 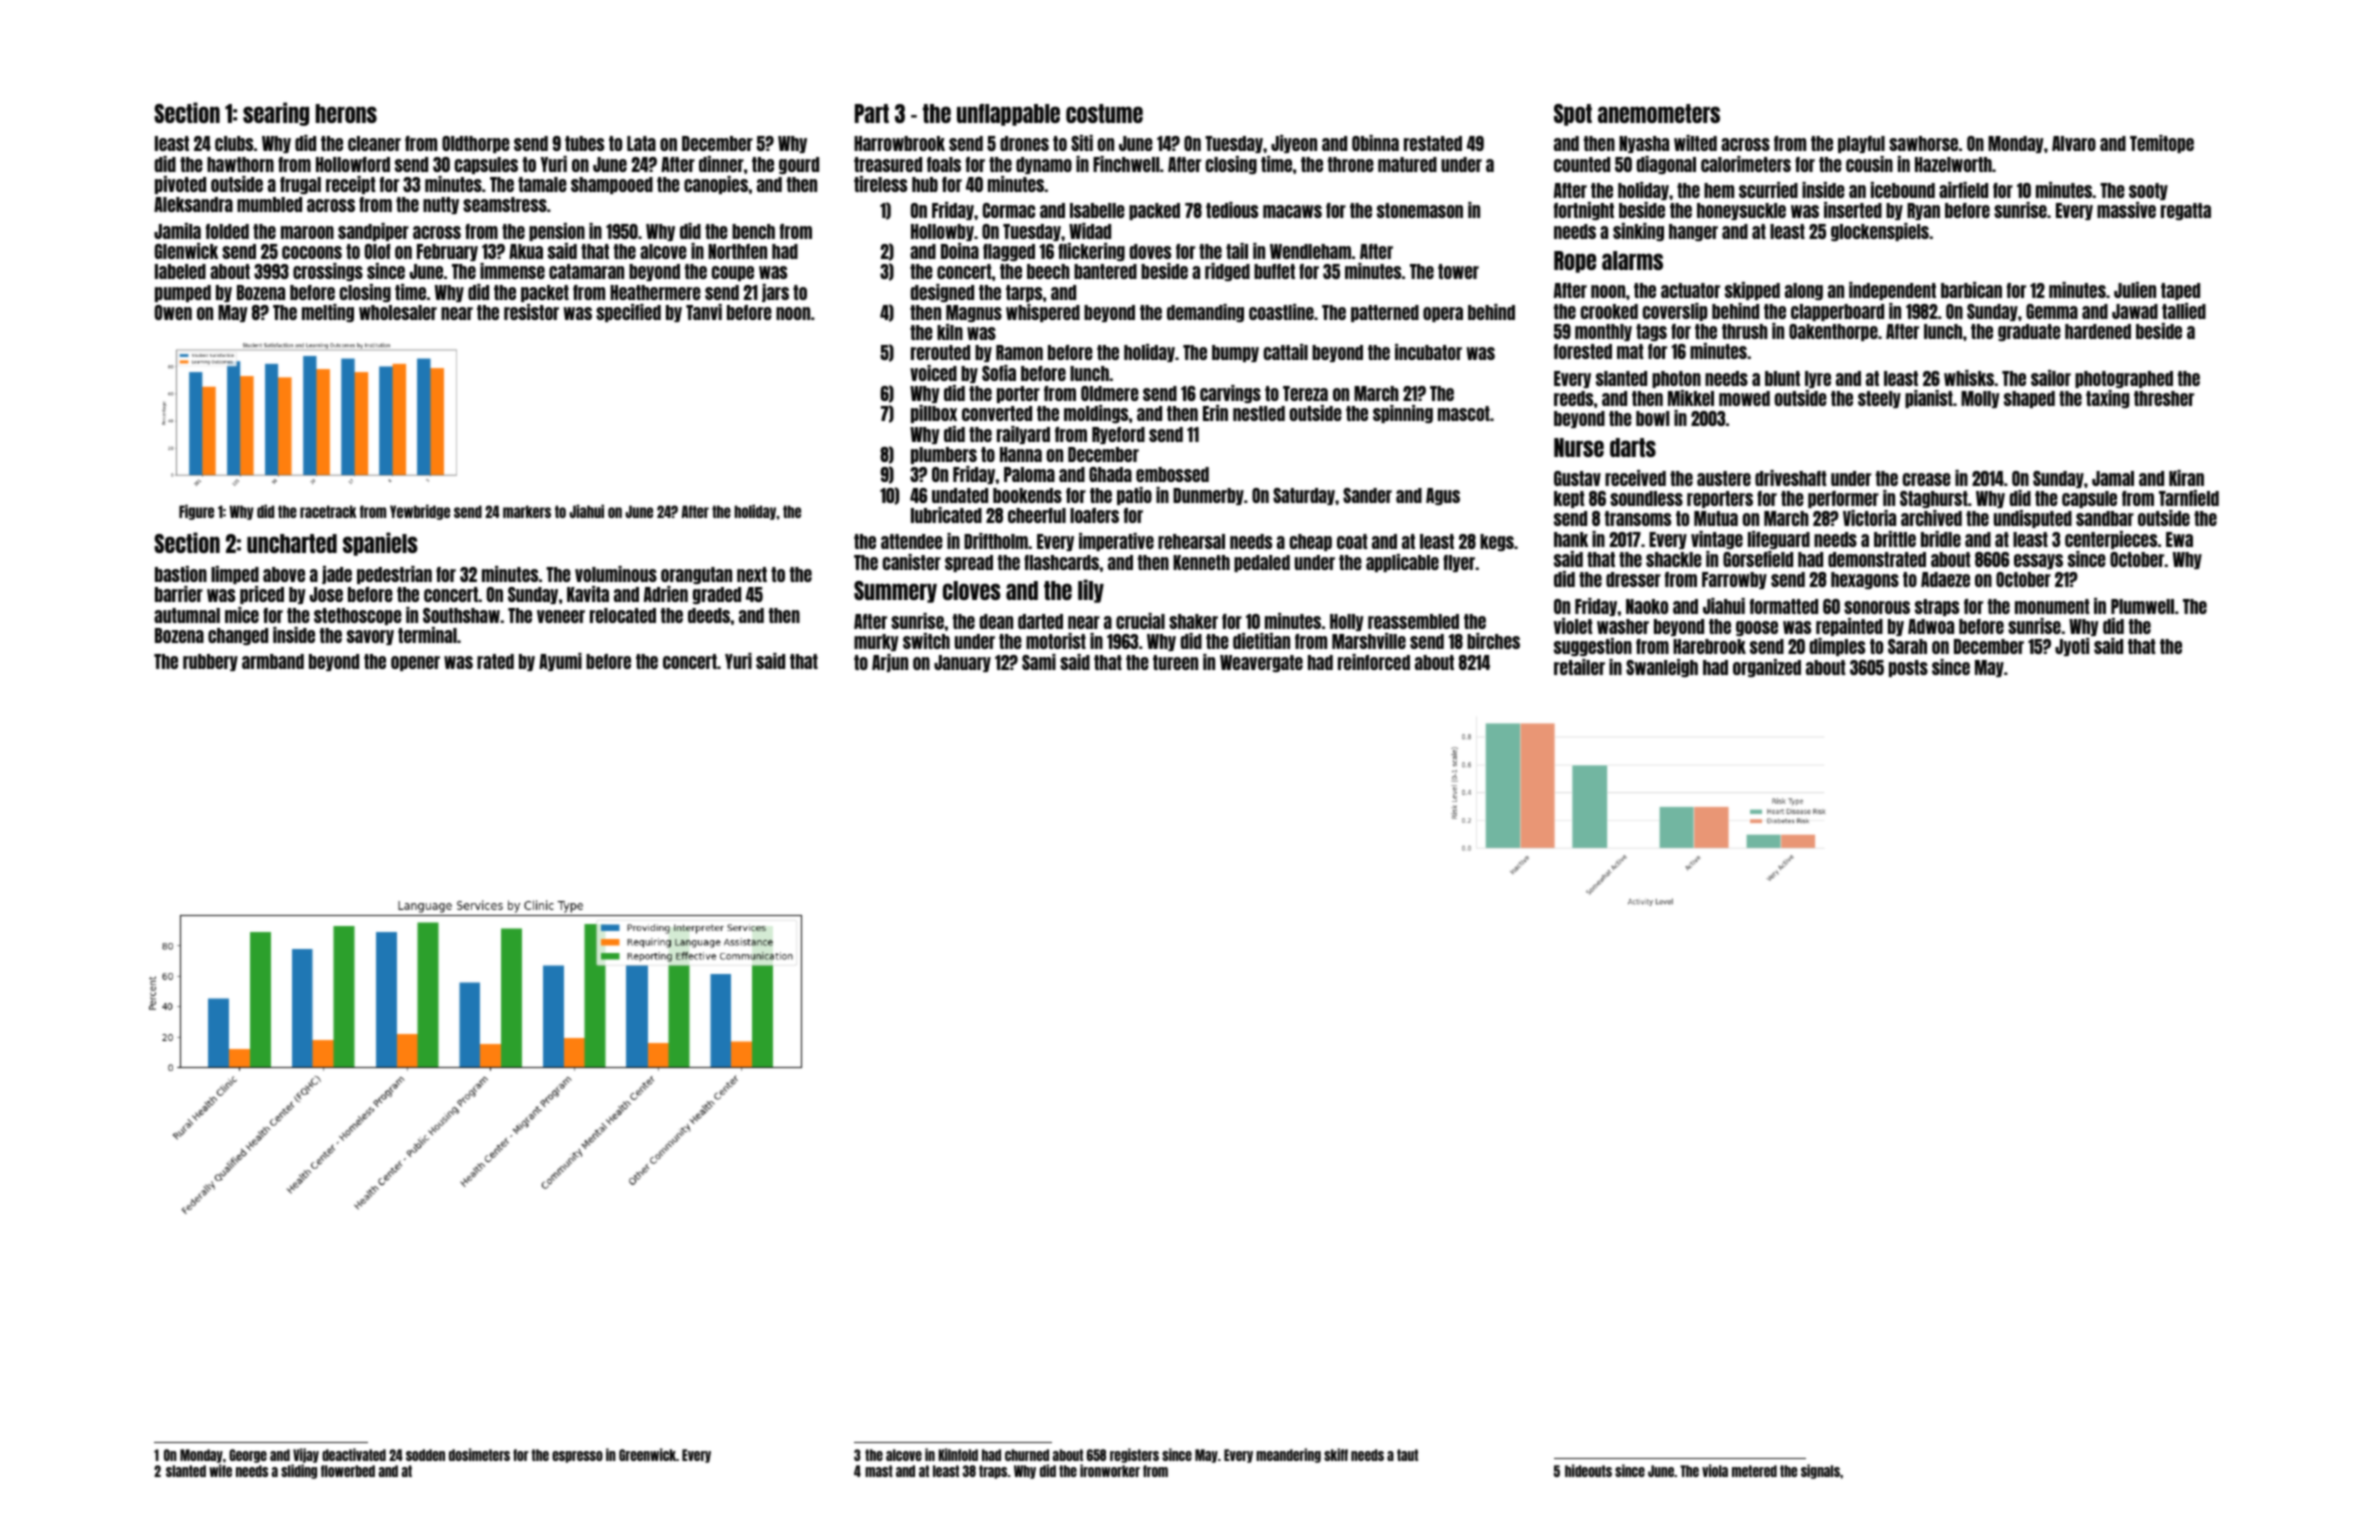 What do you see at coordinates (1009, 210) in the screenshot?
I see `Cormac` at bounding box center [1009, 210].
